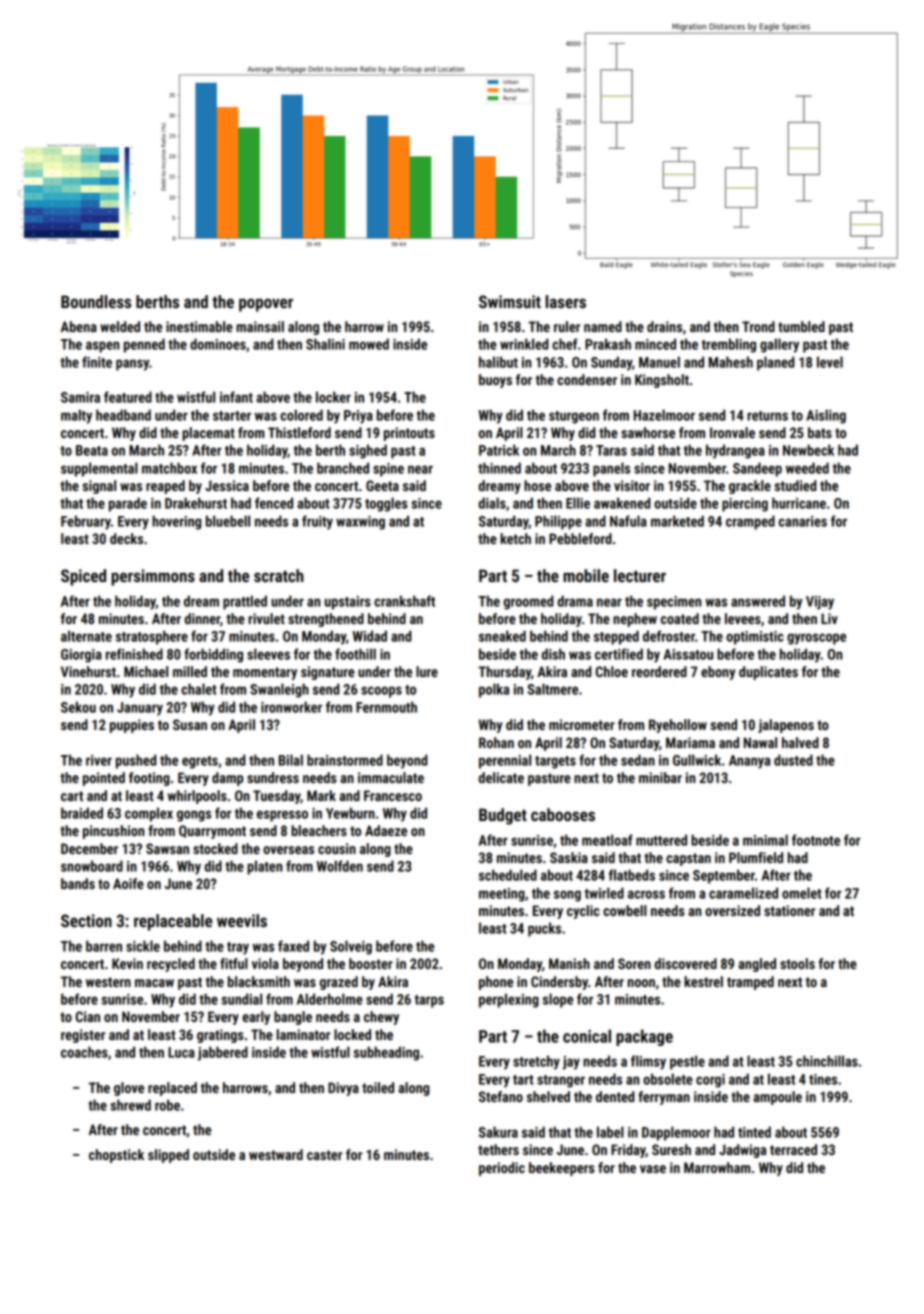 This page has width=924, height=1314. I want to click on periodic, so click(502, 1169).
